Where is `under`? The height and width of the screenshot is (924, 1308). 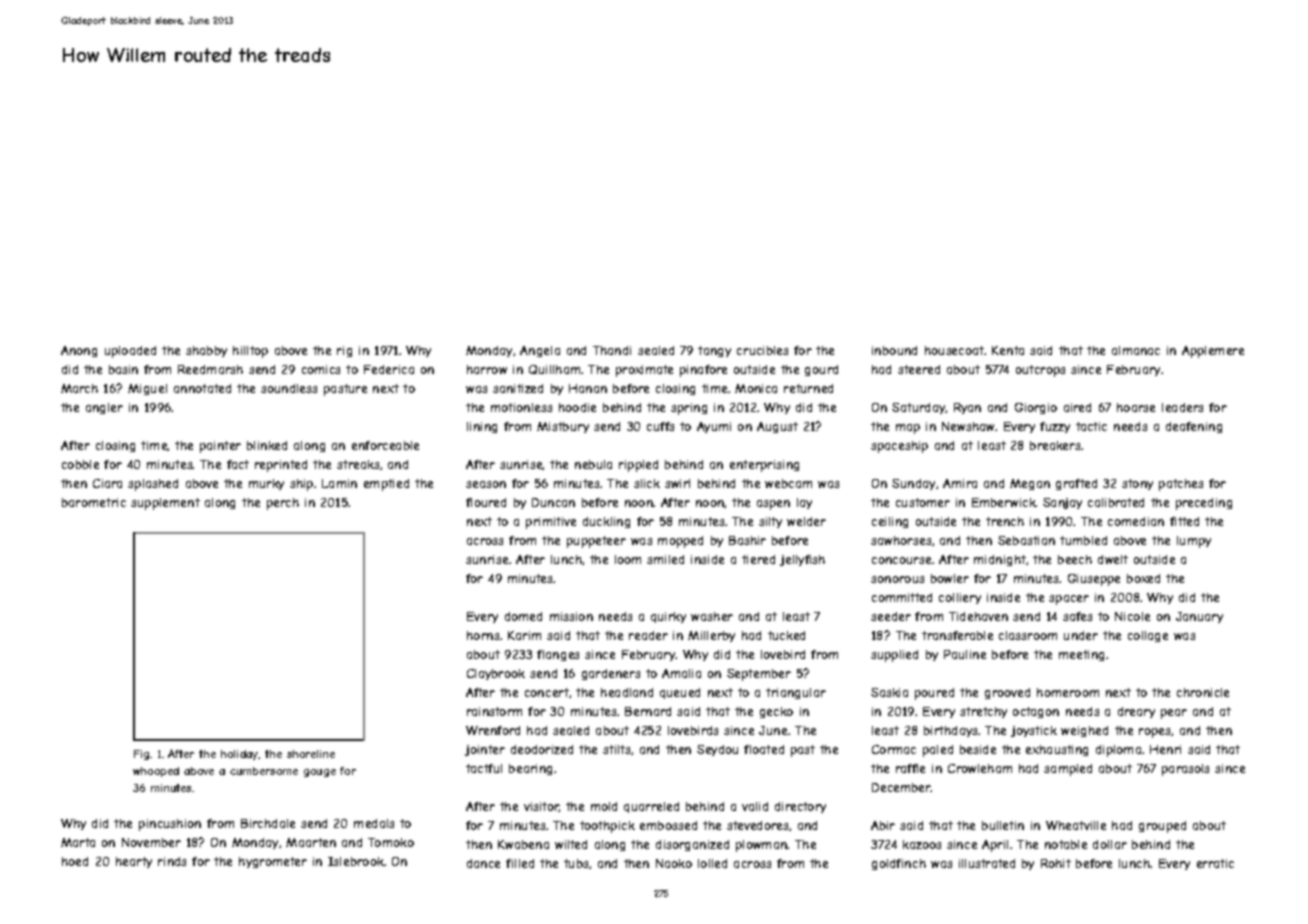
under is located at coordinates (1081, 635).
